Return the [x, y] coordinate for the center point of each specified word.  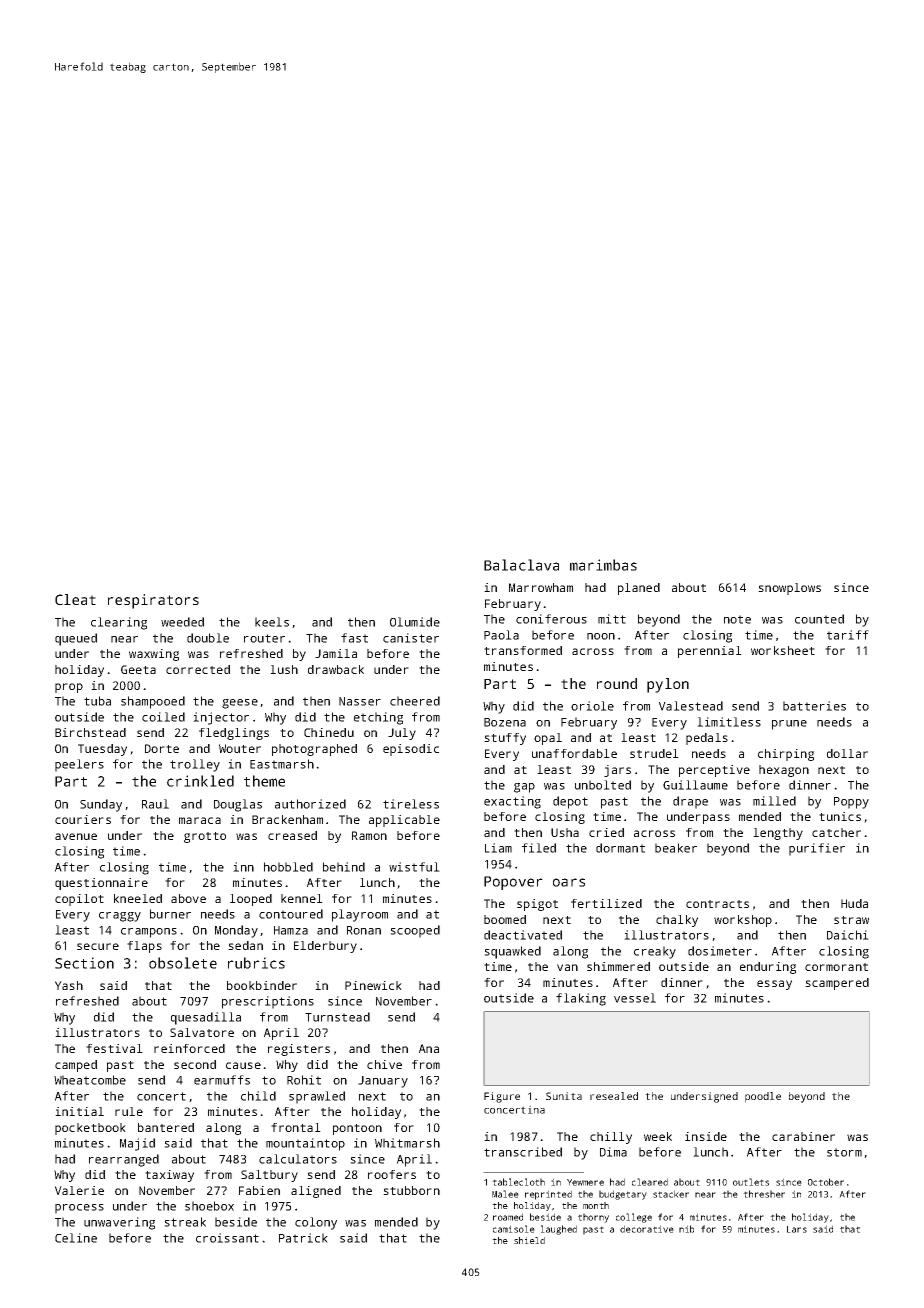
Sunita [564, 1096]
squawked [512, 952]
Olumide [415, 622]
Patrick [303, 1238]
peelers [79, 765]
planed [639, 589]
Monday [236, 931]
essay [774, 985]
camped [76, 1066]
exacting [512, 802]
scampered [837, 984]
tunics [840, 816]
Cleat [75, 599]
